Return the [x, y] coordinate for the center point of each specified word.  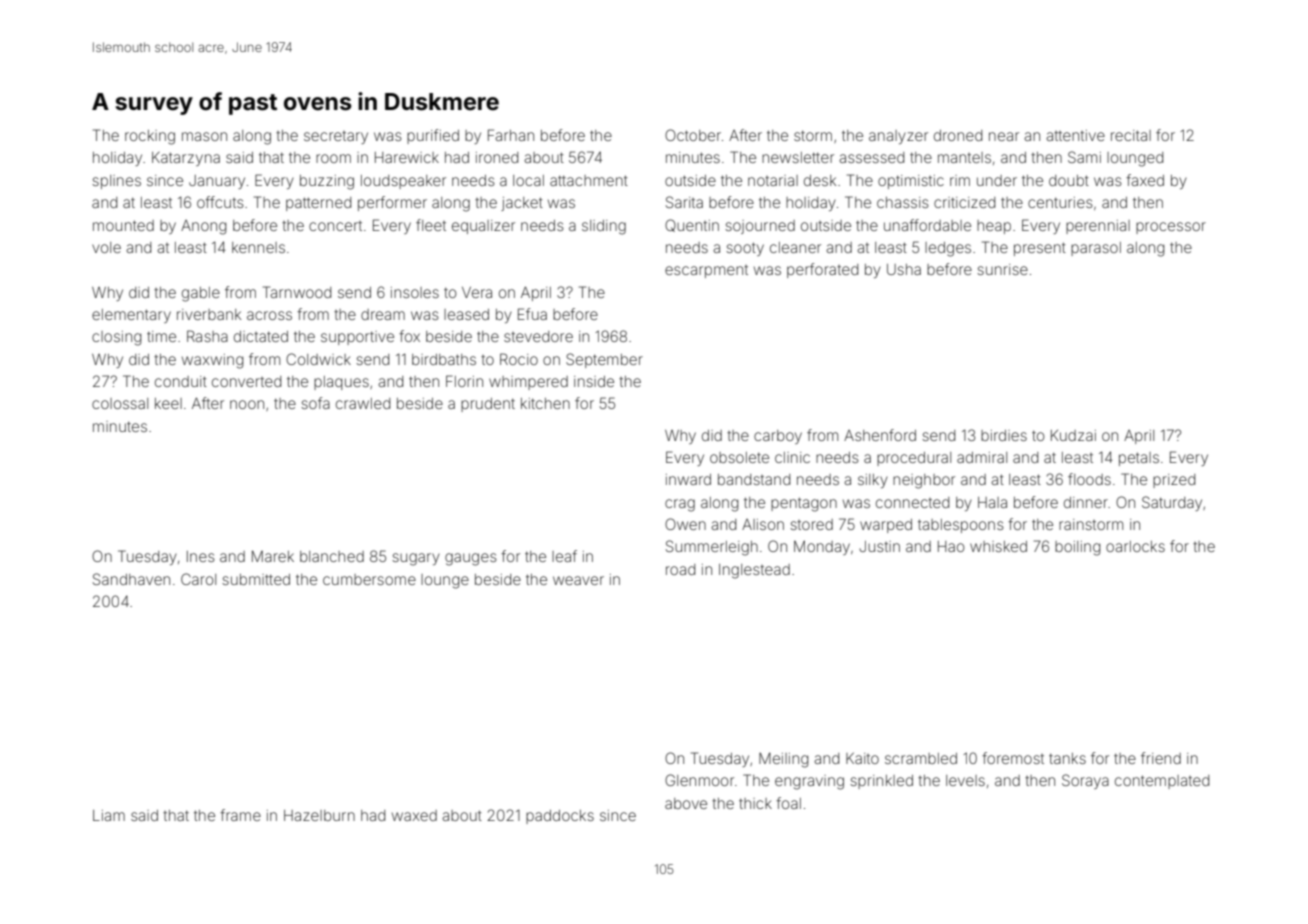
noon [247, 404]
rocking [150, 137]
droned [958, 135]
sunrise [1002, 269]
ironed [497, 157]
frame [240, 815]
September [604, 360]
